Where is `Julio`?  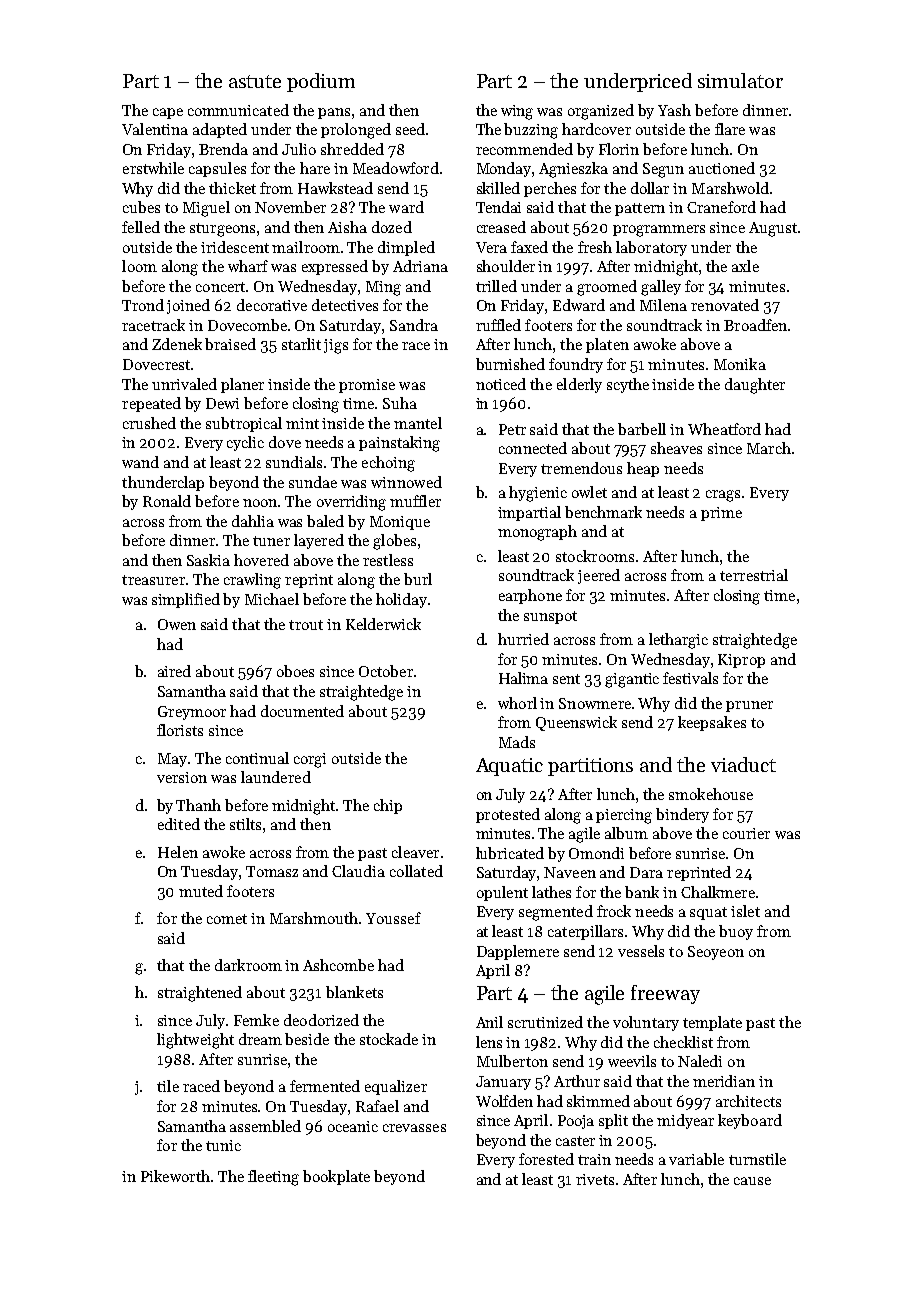
Julio is located at coordinates (299, 149).
